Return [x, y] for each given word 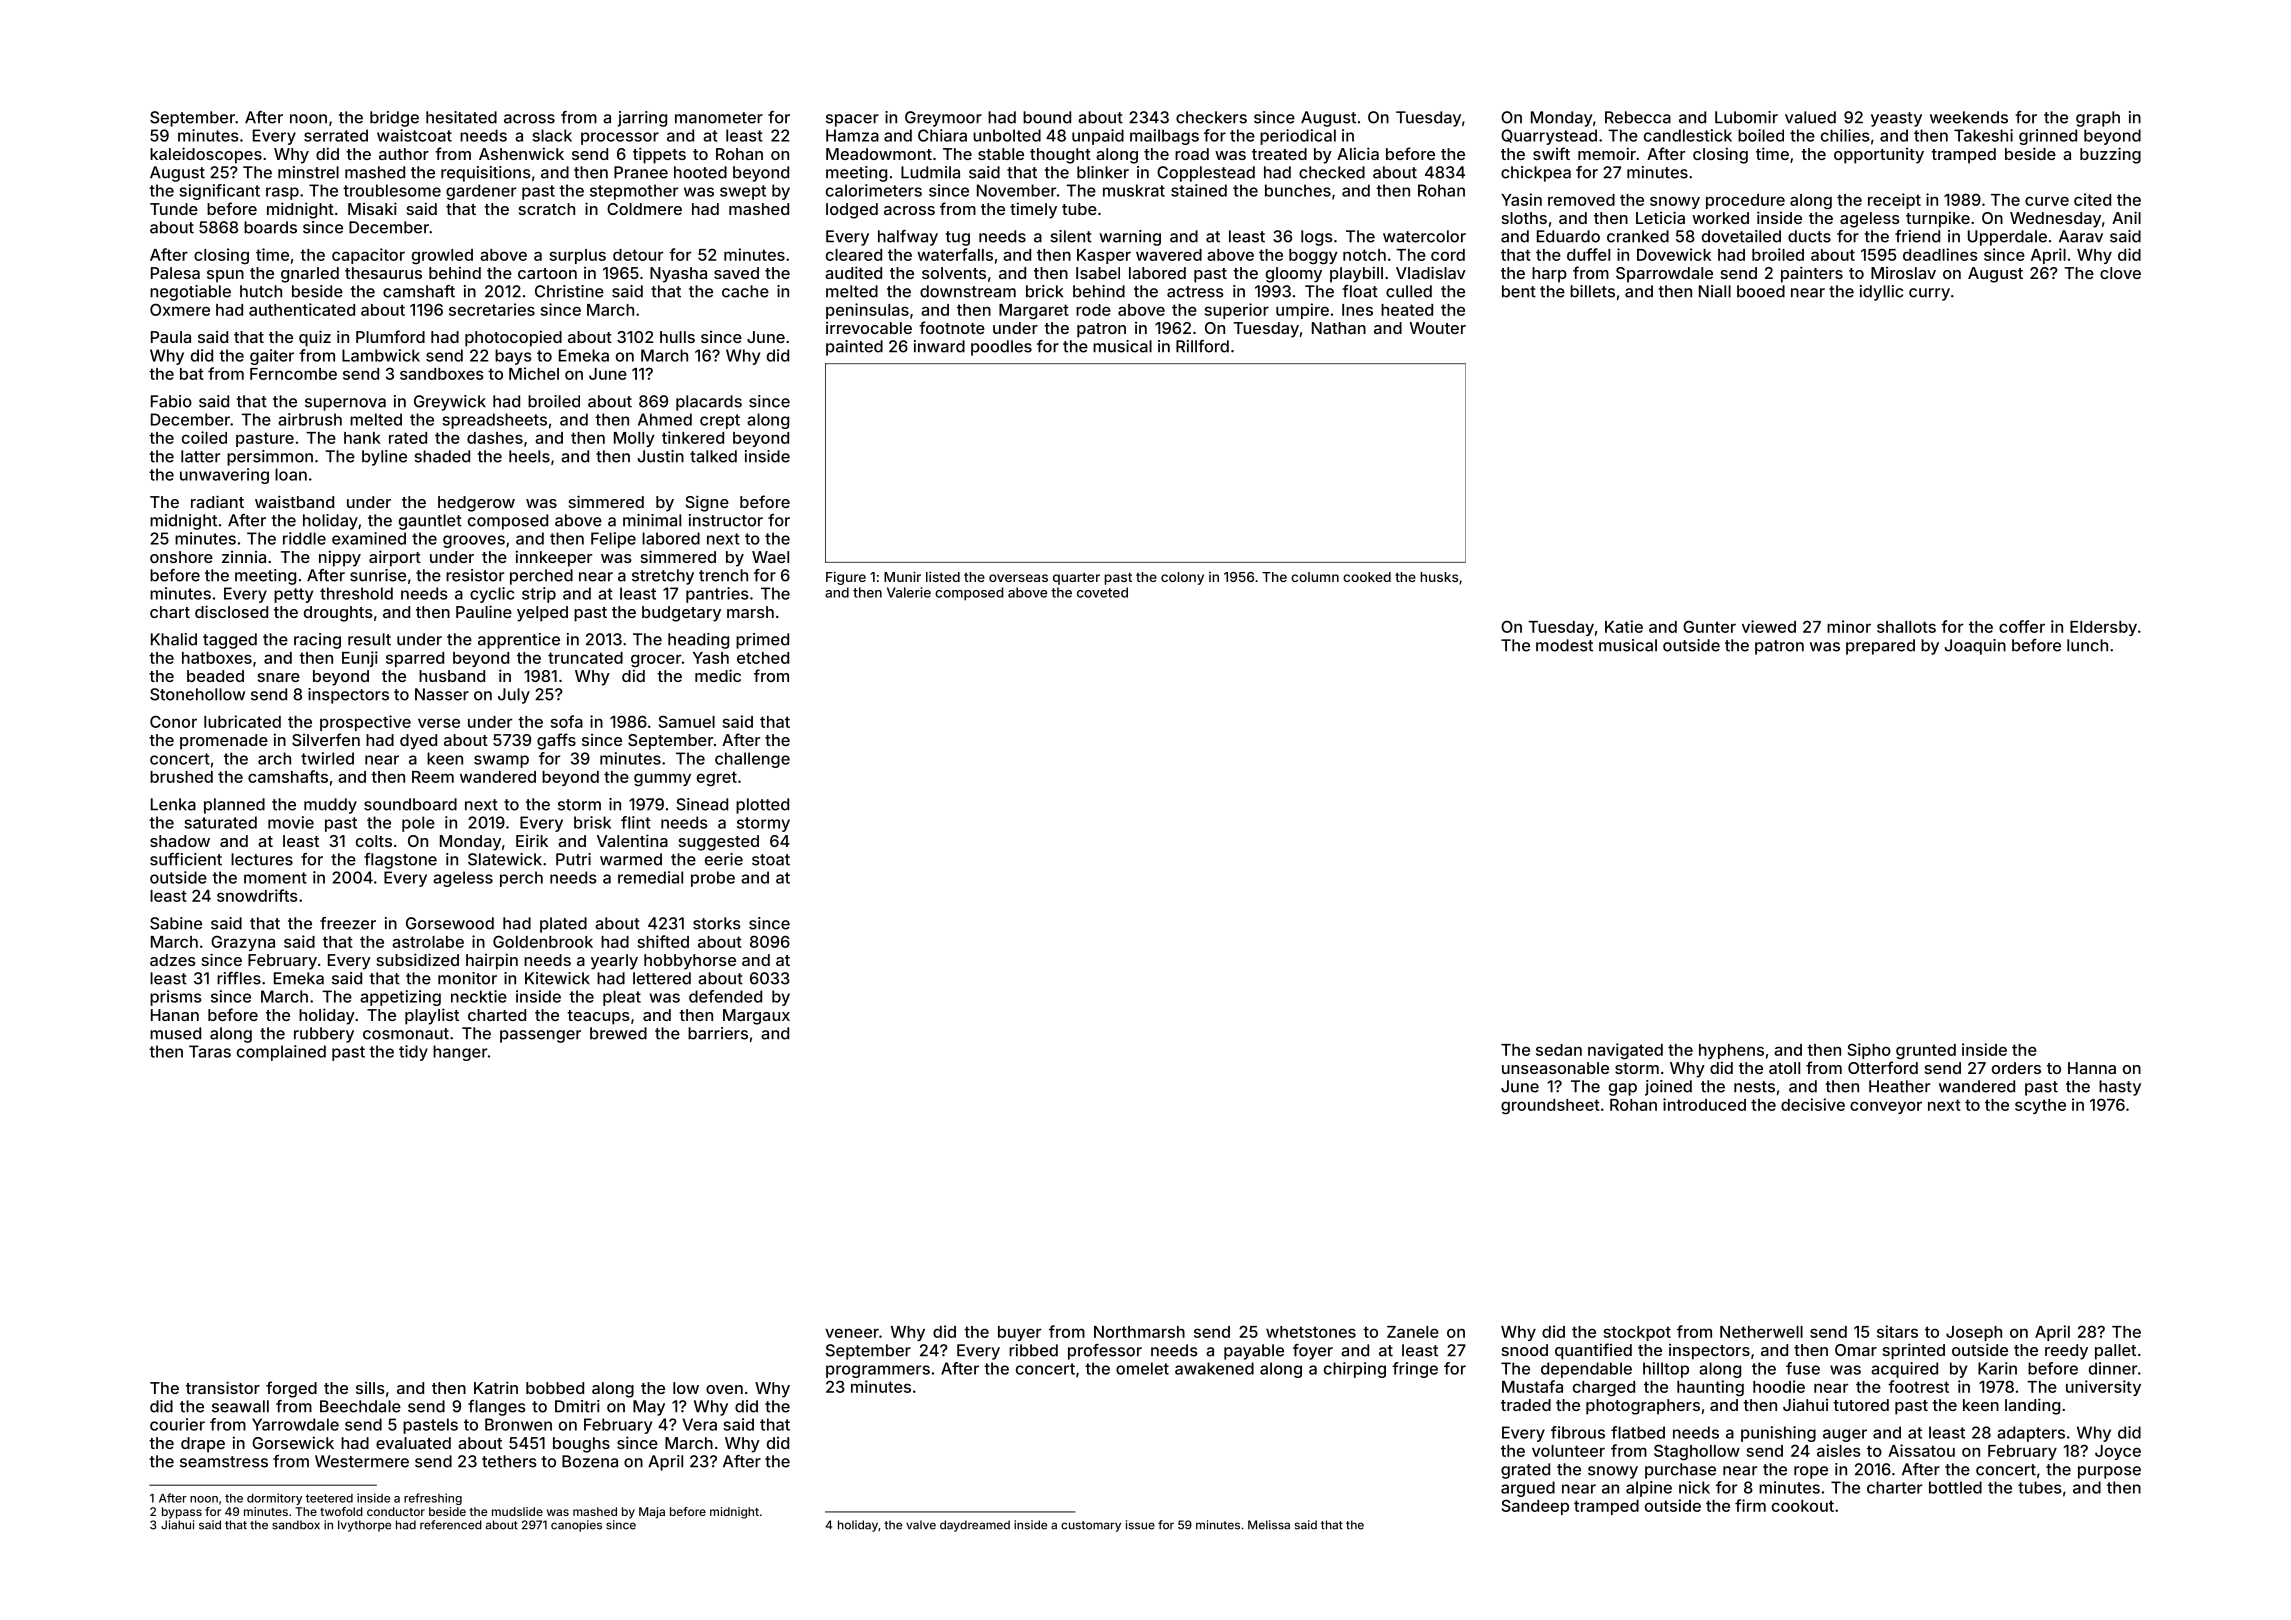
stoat [771, 860]
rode [1093, 310]
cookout [1803, 1506]
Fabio [171, 401]
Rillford [1202, 346]
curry [1929, 294]
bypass [182, 1513]
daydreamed [975, 1526]
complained [281, 1053]
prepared [1880, 647]
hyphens [1731, 1051]
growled [442, 257]
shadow [180, 841]
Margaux [756, 1017]
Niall [1715, 291]
